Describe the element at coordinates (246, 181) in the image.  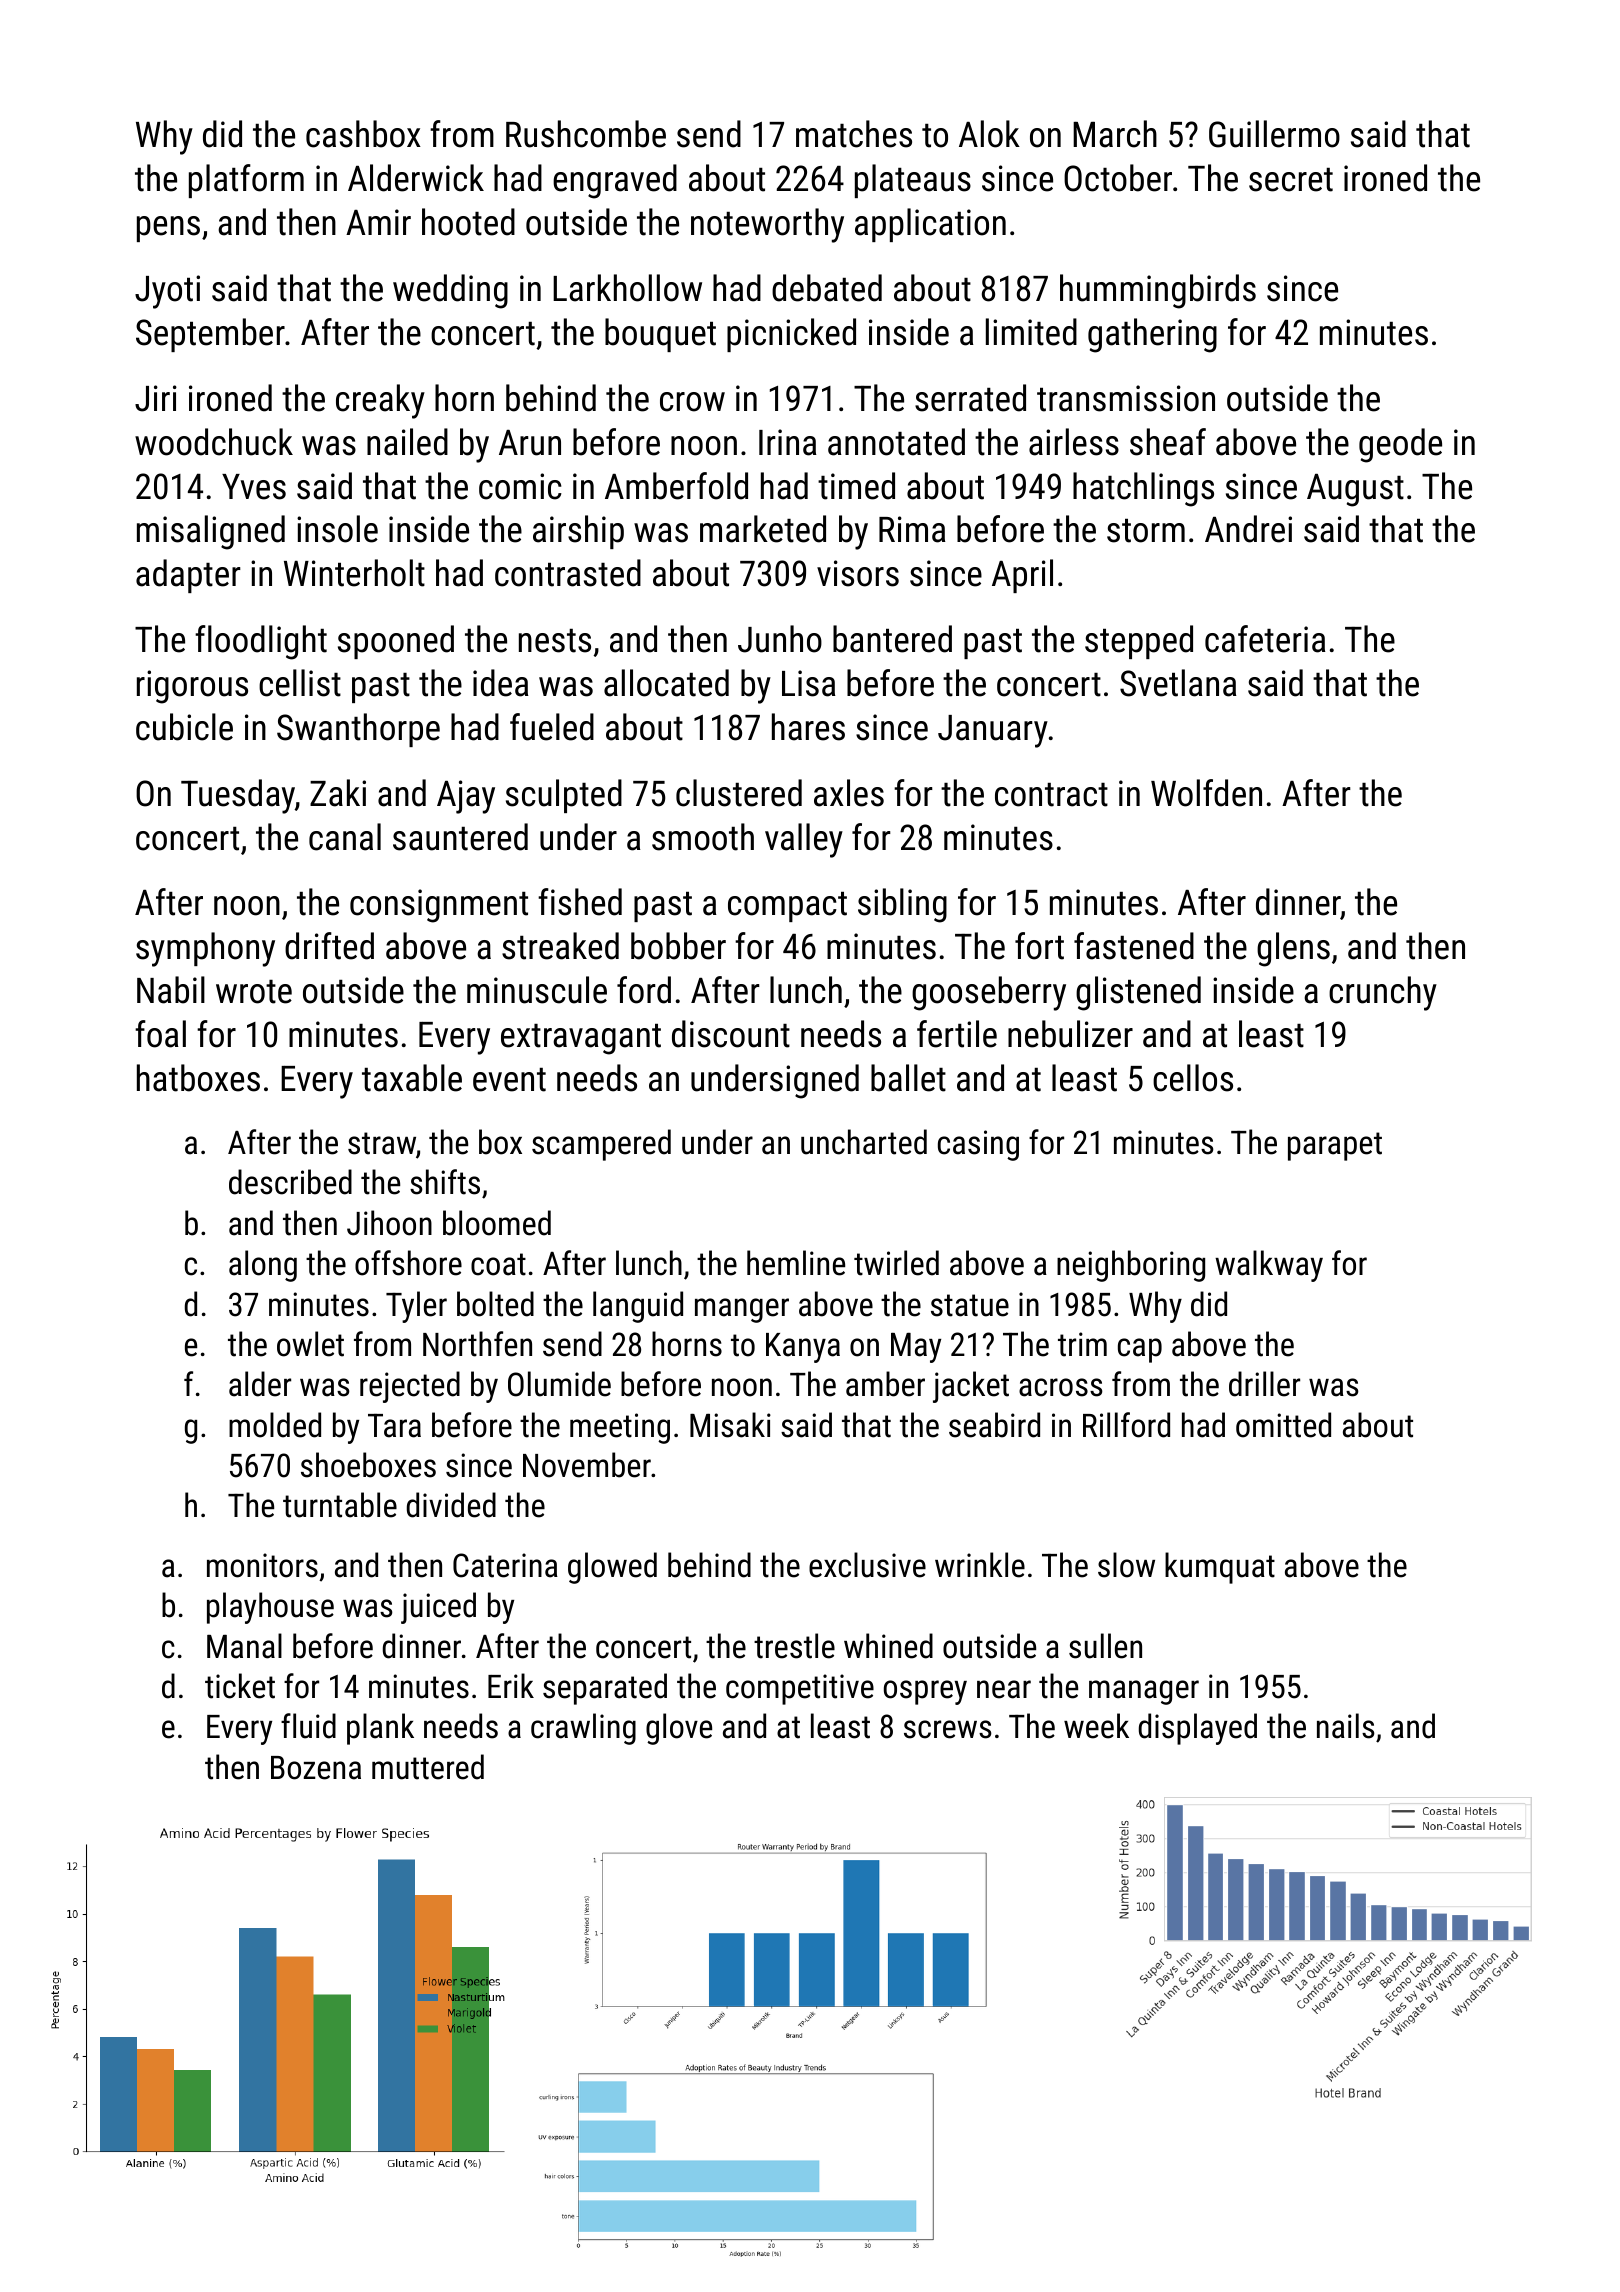
I see `platform` at that location.
